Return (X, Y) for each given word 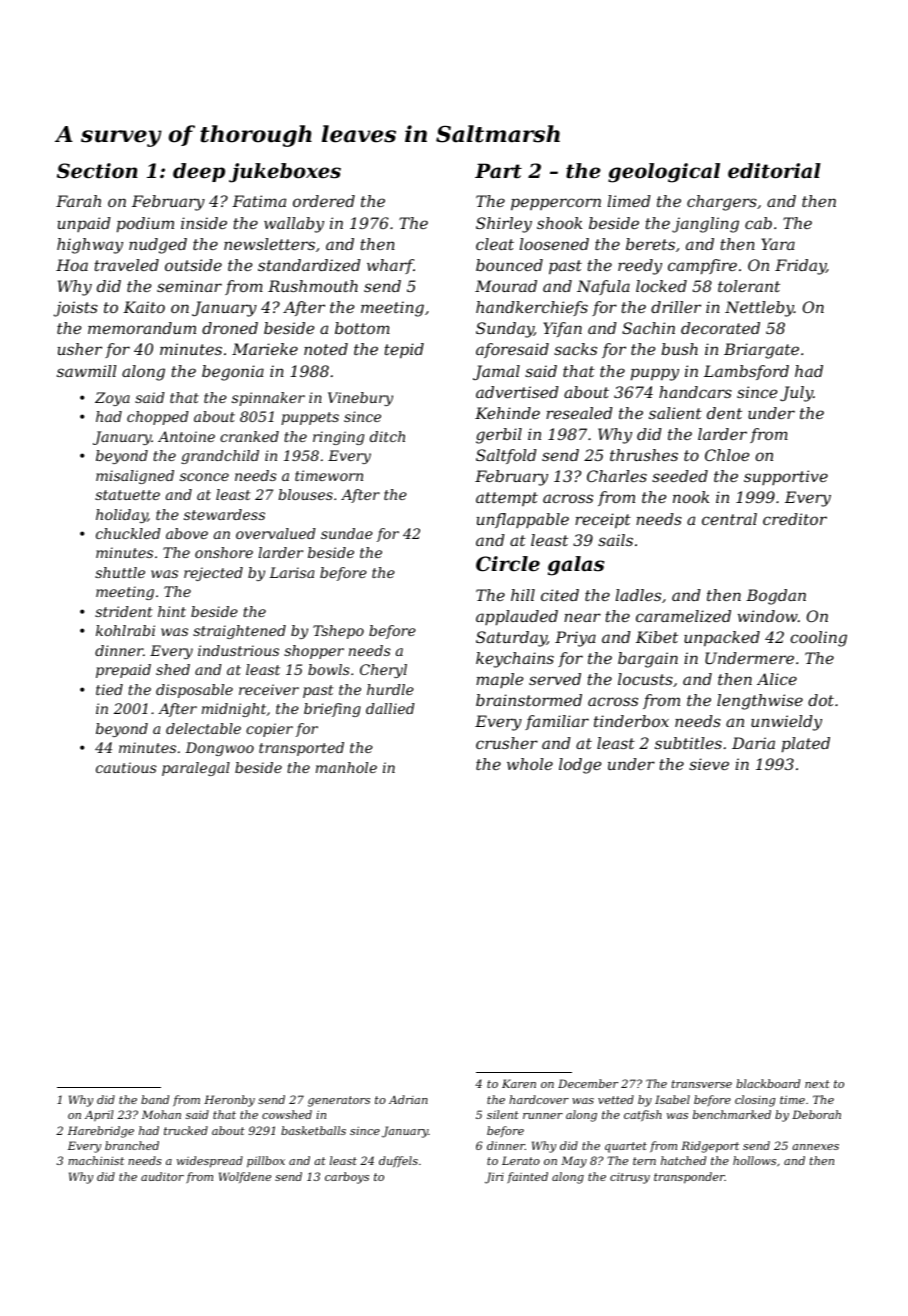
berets (650, 244)
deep (199, 172)
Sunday (505, 330)
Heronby (229, 1101)
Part (498, 171)
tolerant (749, 286)
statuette (127, 495)
